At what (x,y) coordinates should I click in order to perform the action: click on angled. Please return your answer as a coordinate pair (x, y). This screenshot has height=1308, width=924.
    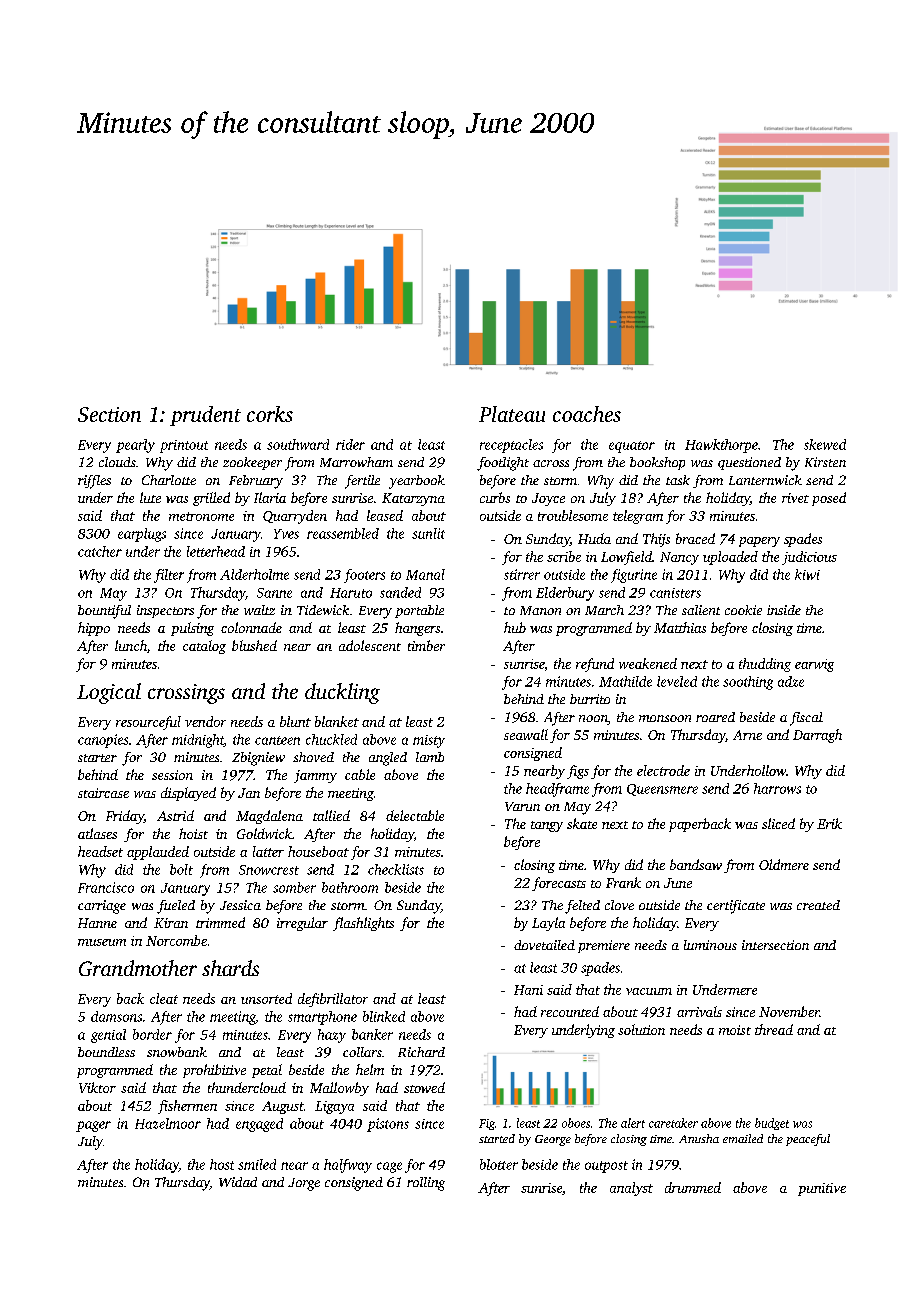
    Looking at the image, I should click on (388, 759).
